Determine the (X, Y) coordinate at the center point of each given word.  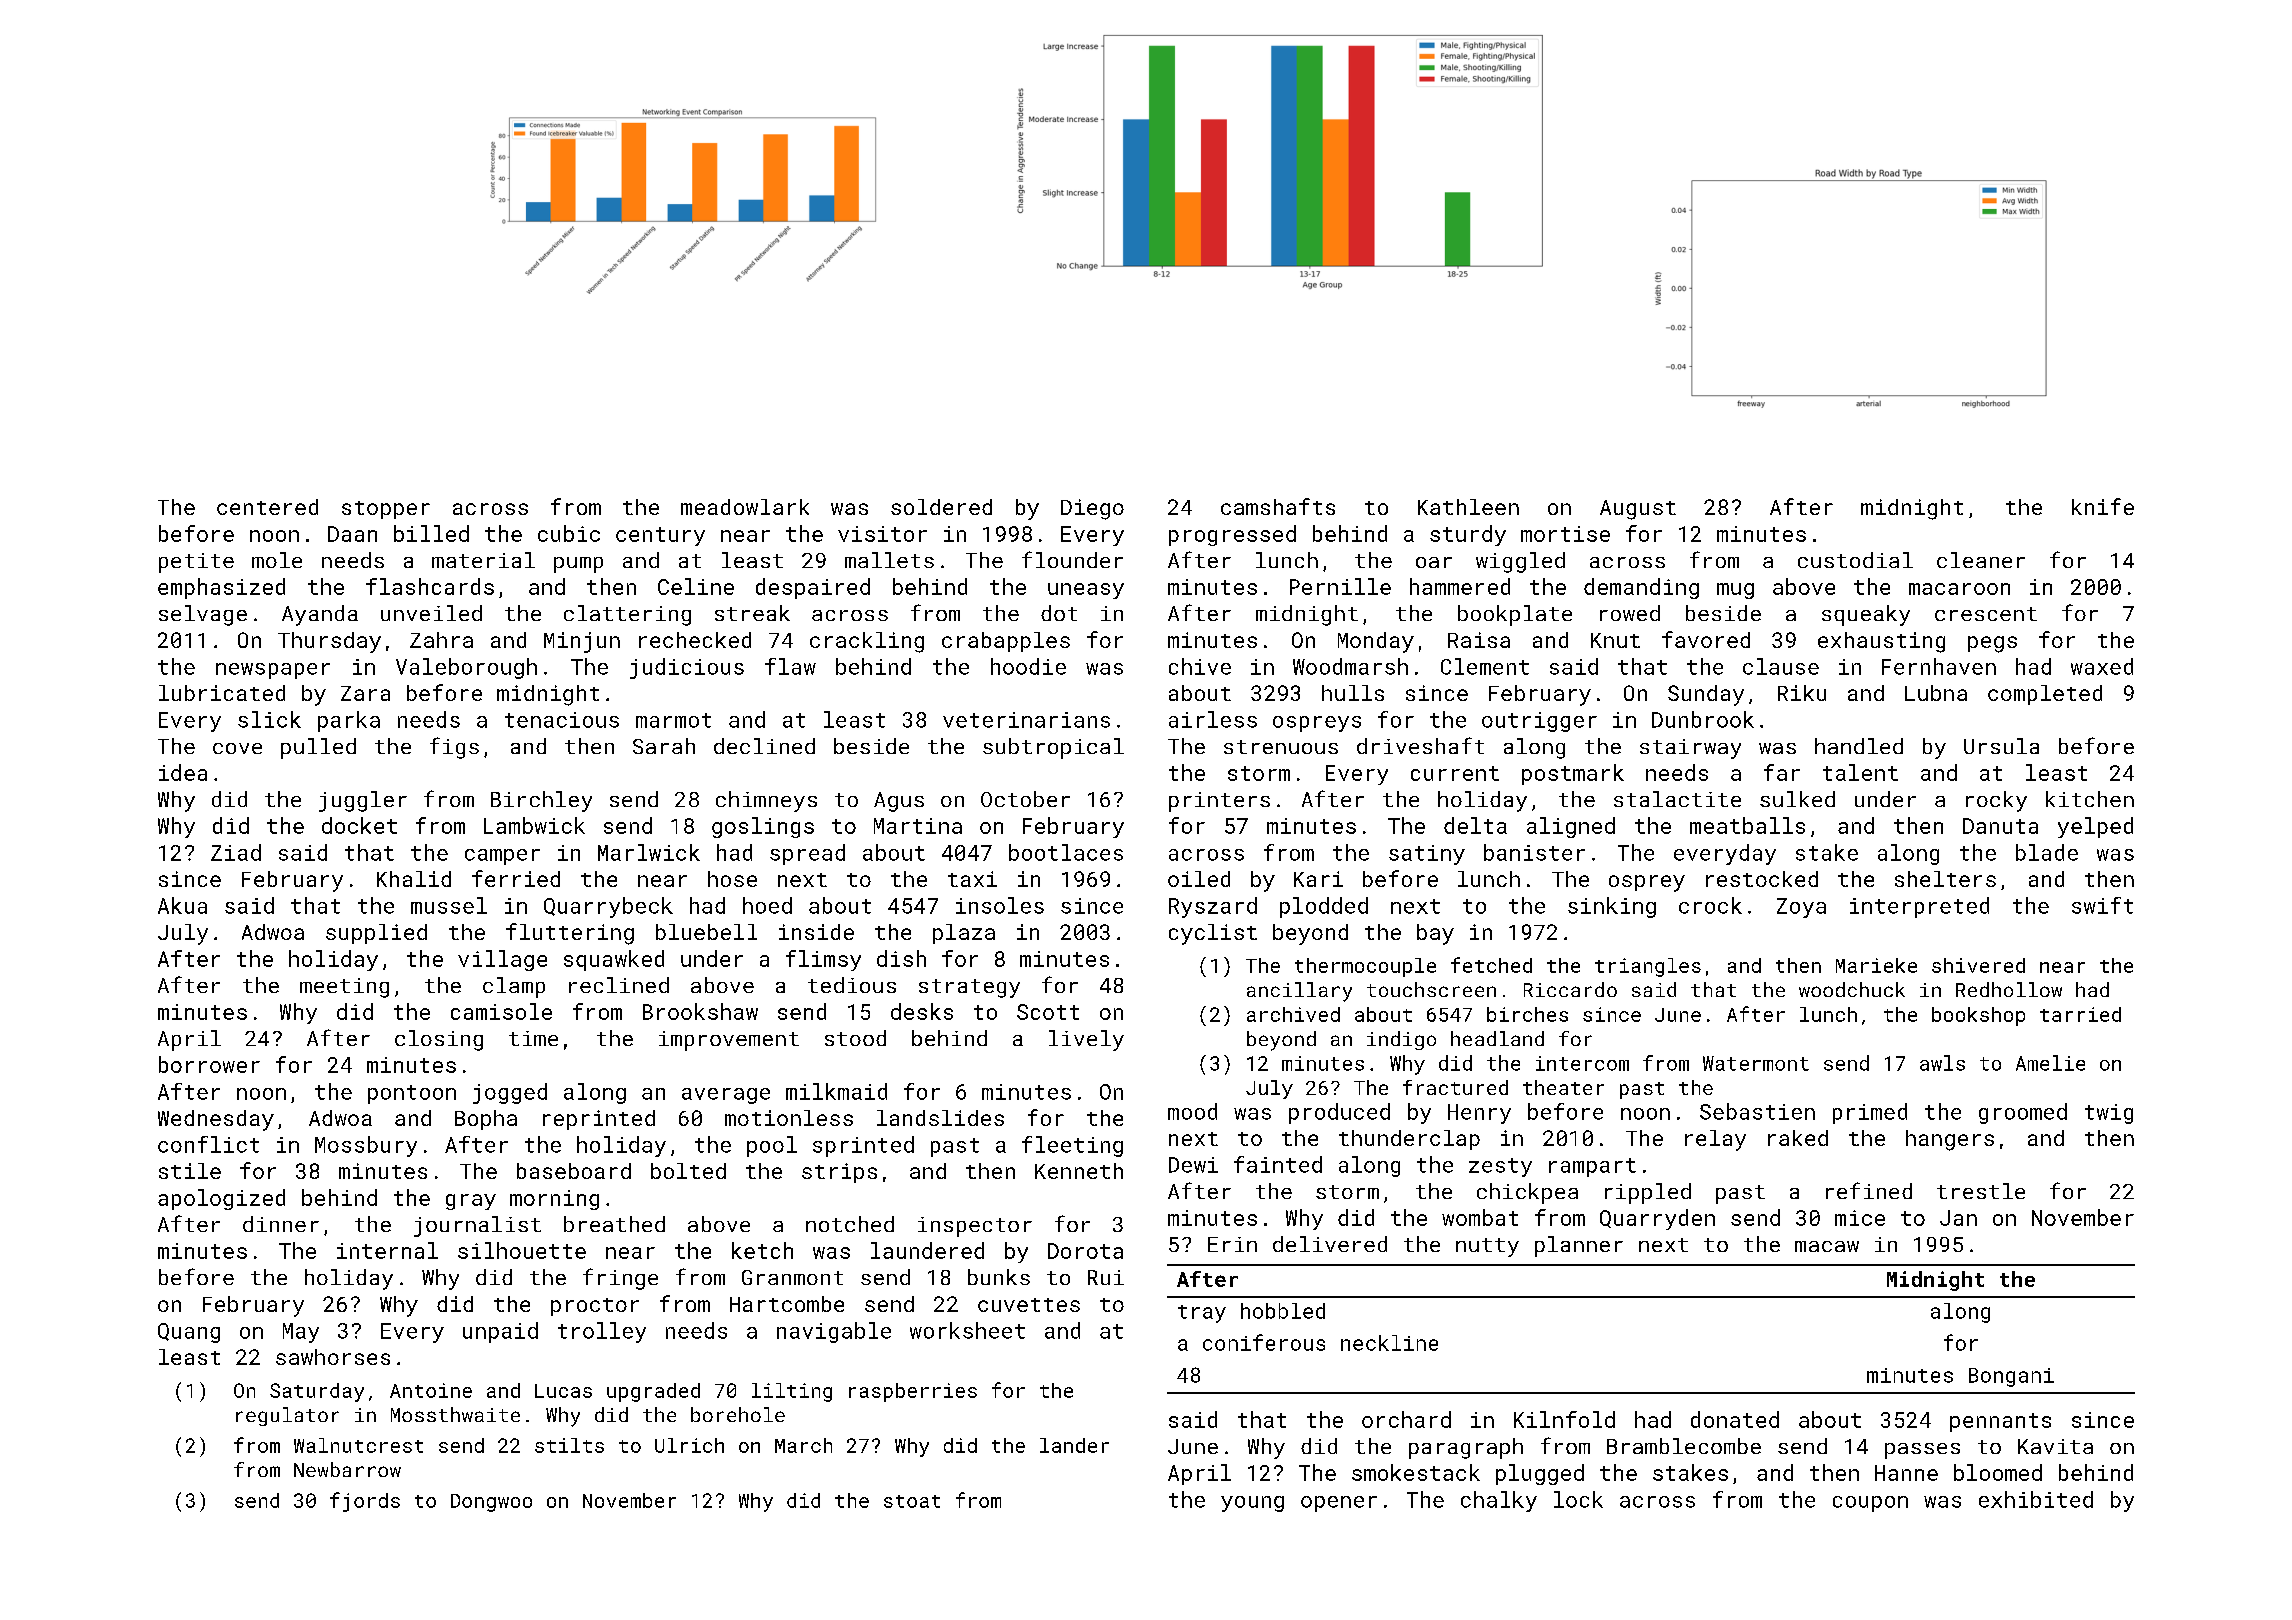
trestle (1981, 1191)
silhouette (522, 1250)
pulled (318, 748)
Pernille (1340, 586)
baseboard (574, 1171)
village (502, 960)
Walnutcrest (358, 1445)
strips (839, 1173)
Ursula (2001, 746)
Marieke (1876, 965)
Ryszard (1213, 907)
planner (1579, 1246)
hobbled (1283, 1311)
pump (578, 565)
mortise (1565, 534)
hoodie (1028, 666)
